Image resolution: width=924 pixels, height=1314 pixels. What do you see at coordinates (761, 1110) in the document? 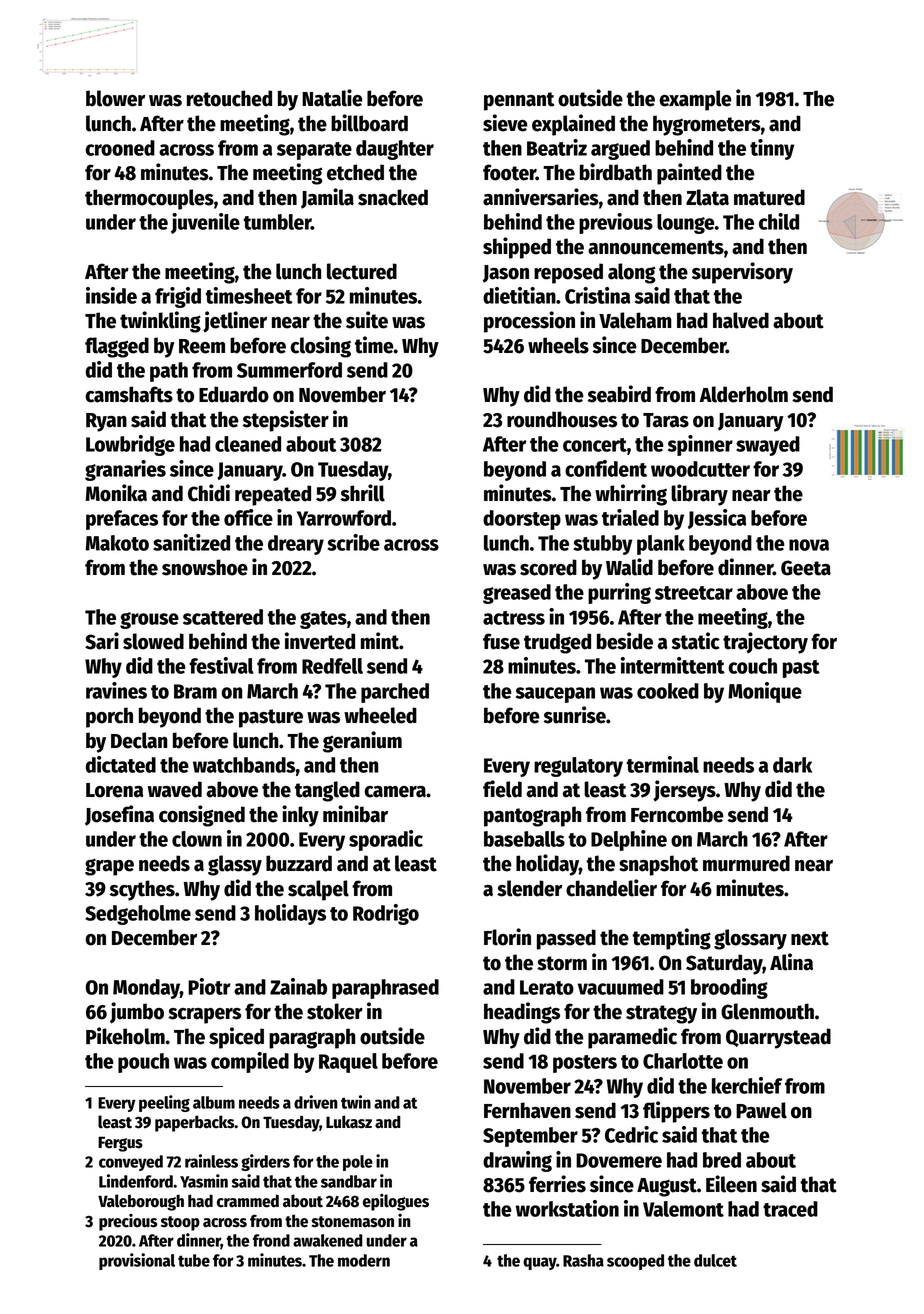
I see `Pawel` at bounding box center [761, 1110].
